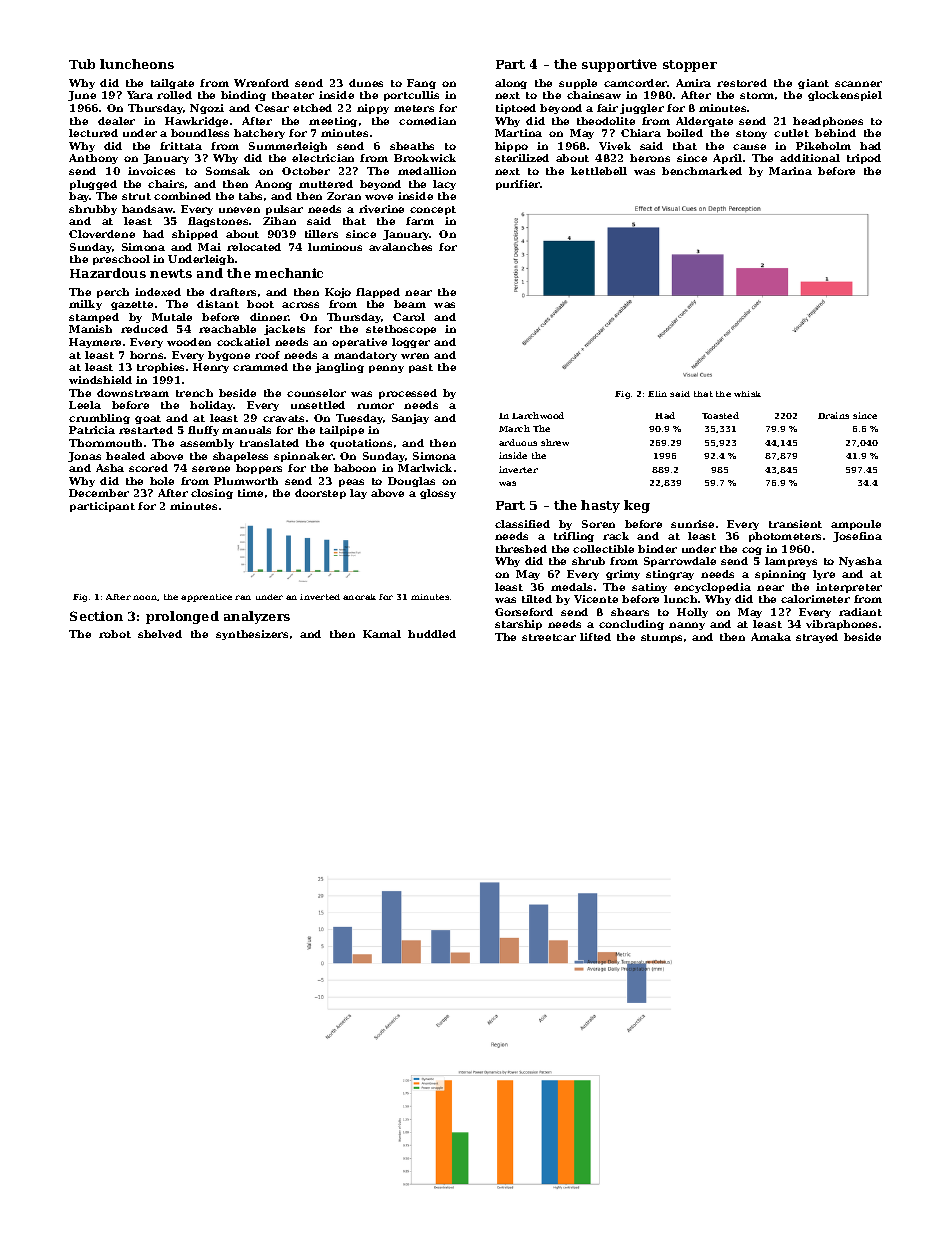 The width and height of the document is (952, 1233). I want to click on classified, so click(522, 524).
